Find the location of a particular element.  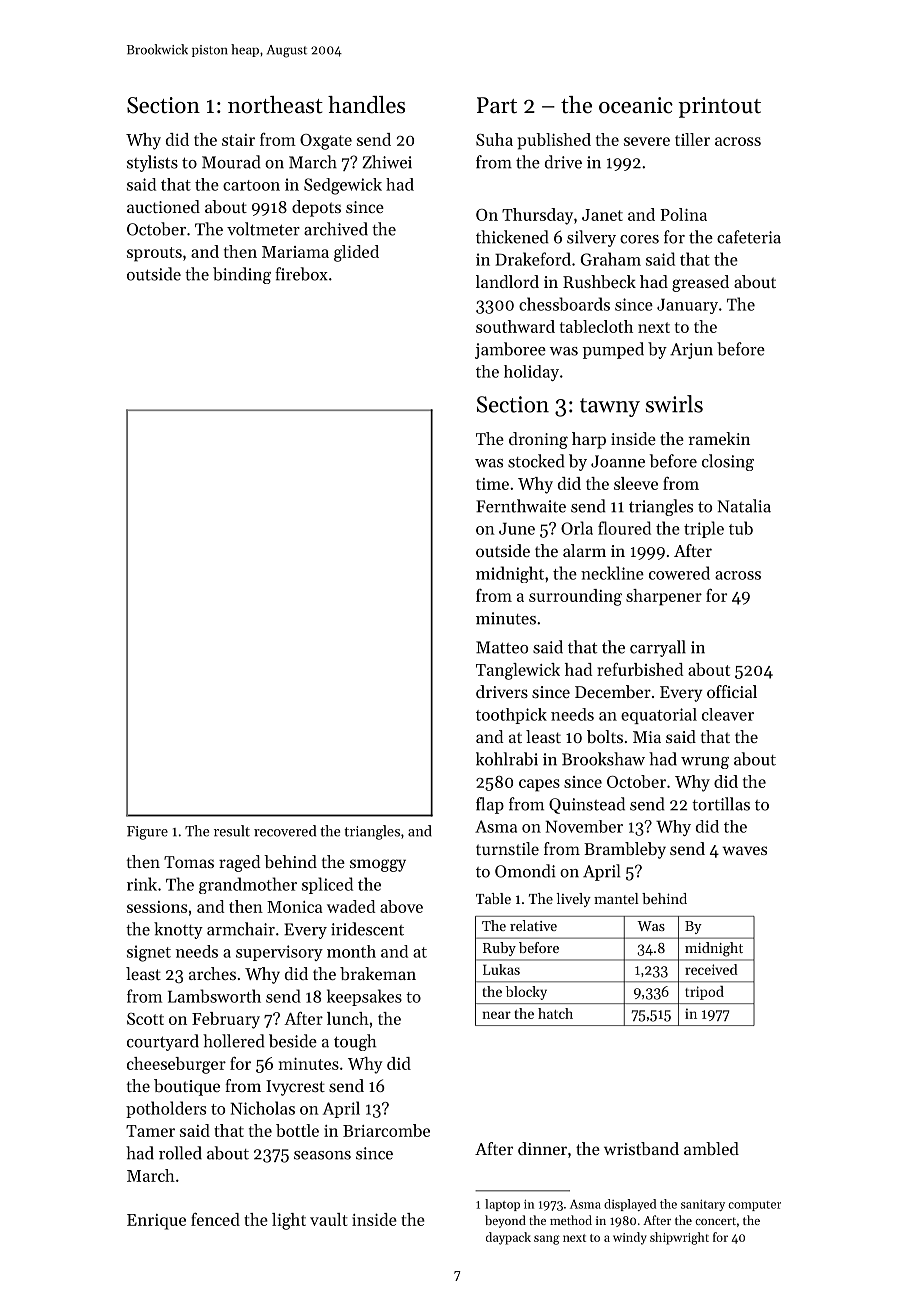

oceanic is located at coordinates (636, 105).
